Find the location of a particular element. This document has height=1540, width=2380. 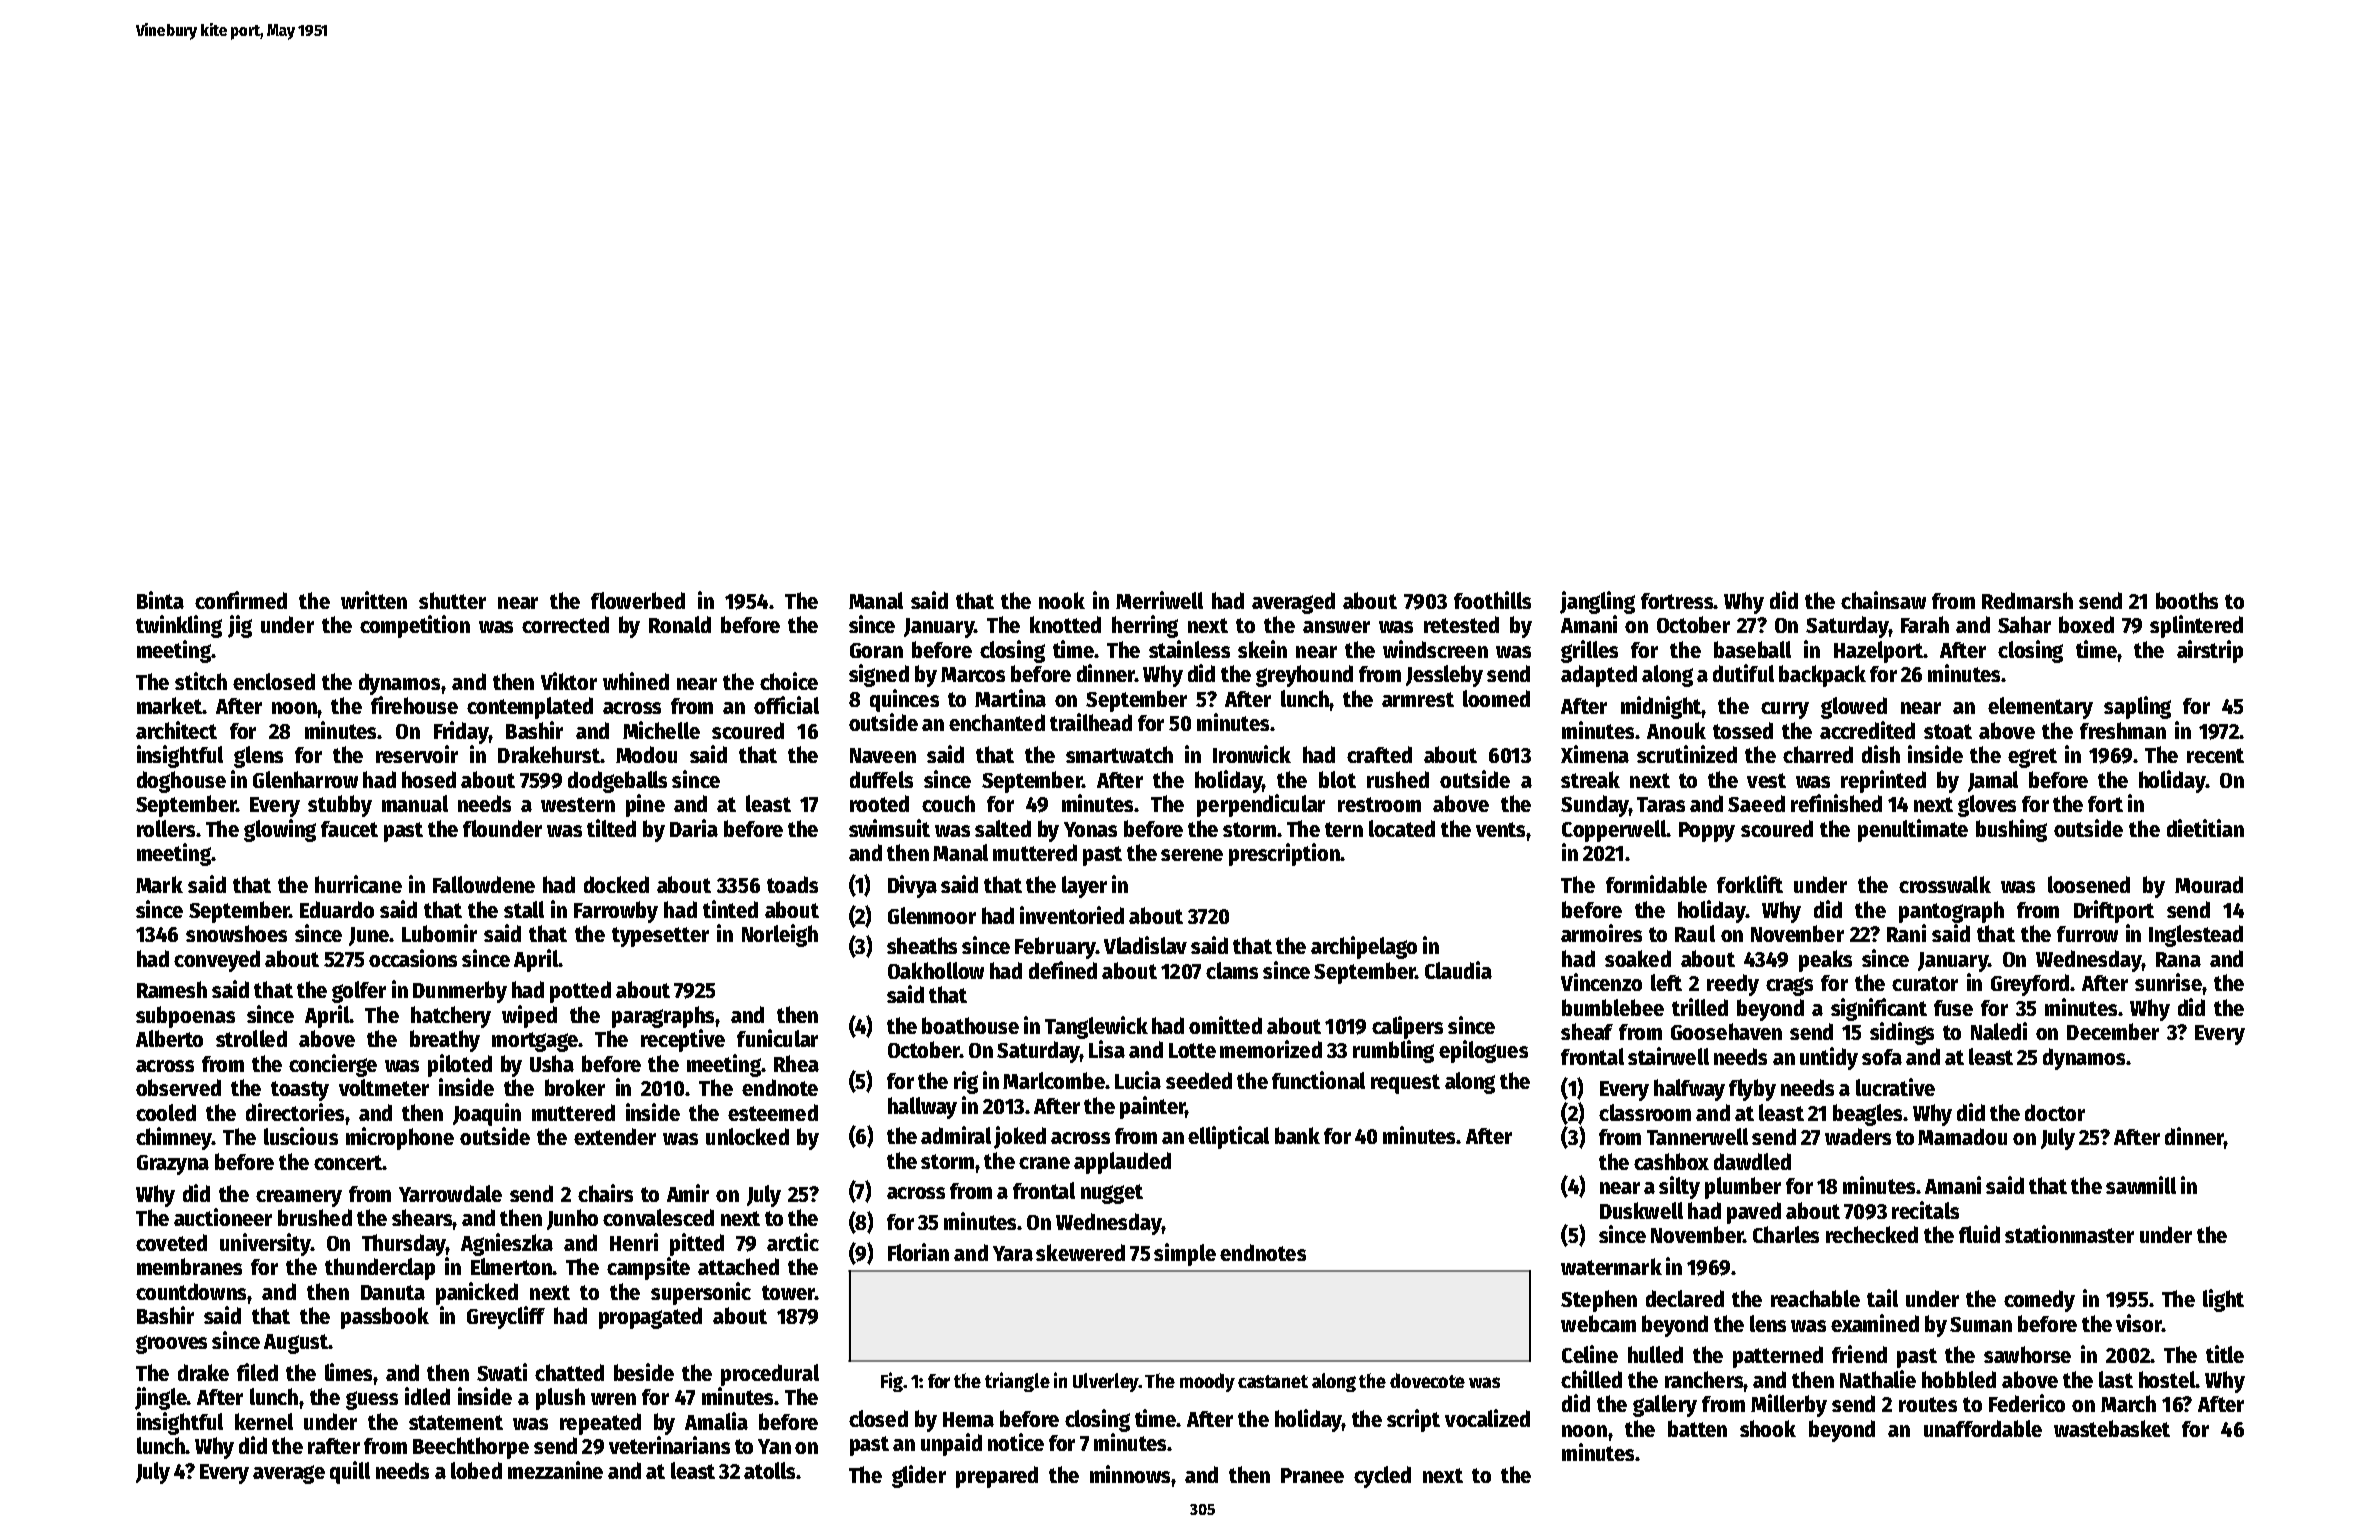

voltmeter is located at coordinates (384, 1087).
